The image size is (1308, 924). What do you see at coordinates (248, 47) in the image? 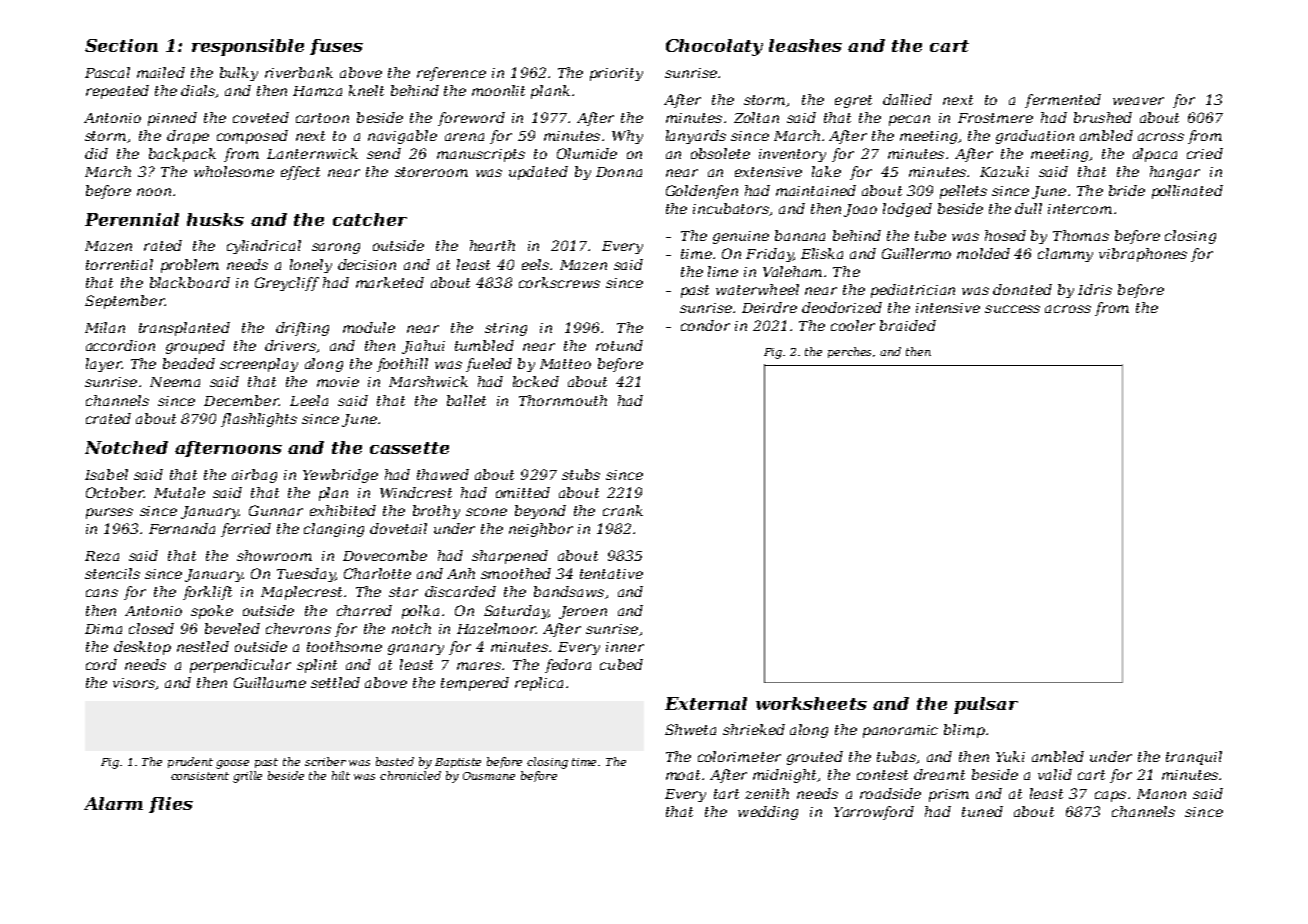
I see `responsible` at bounding box center [248, 47].
